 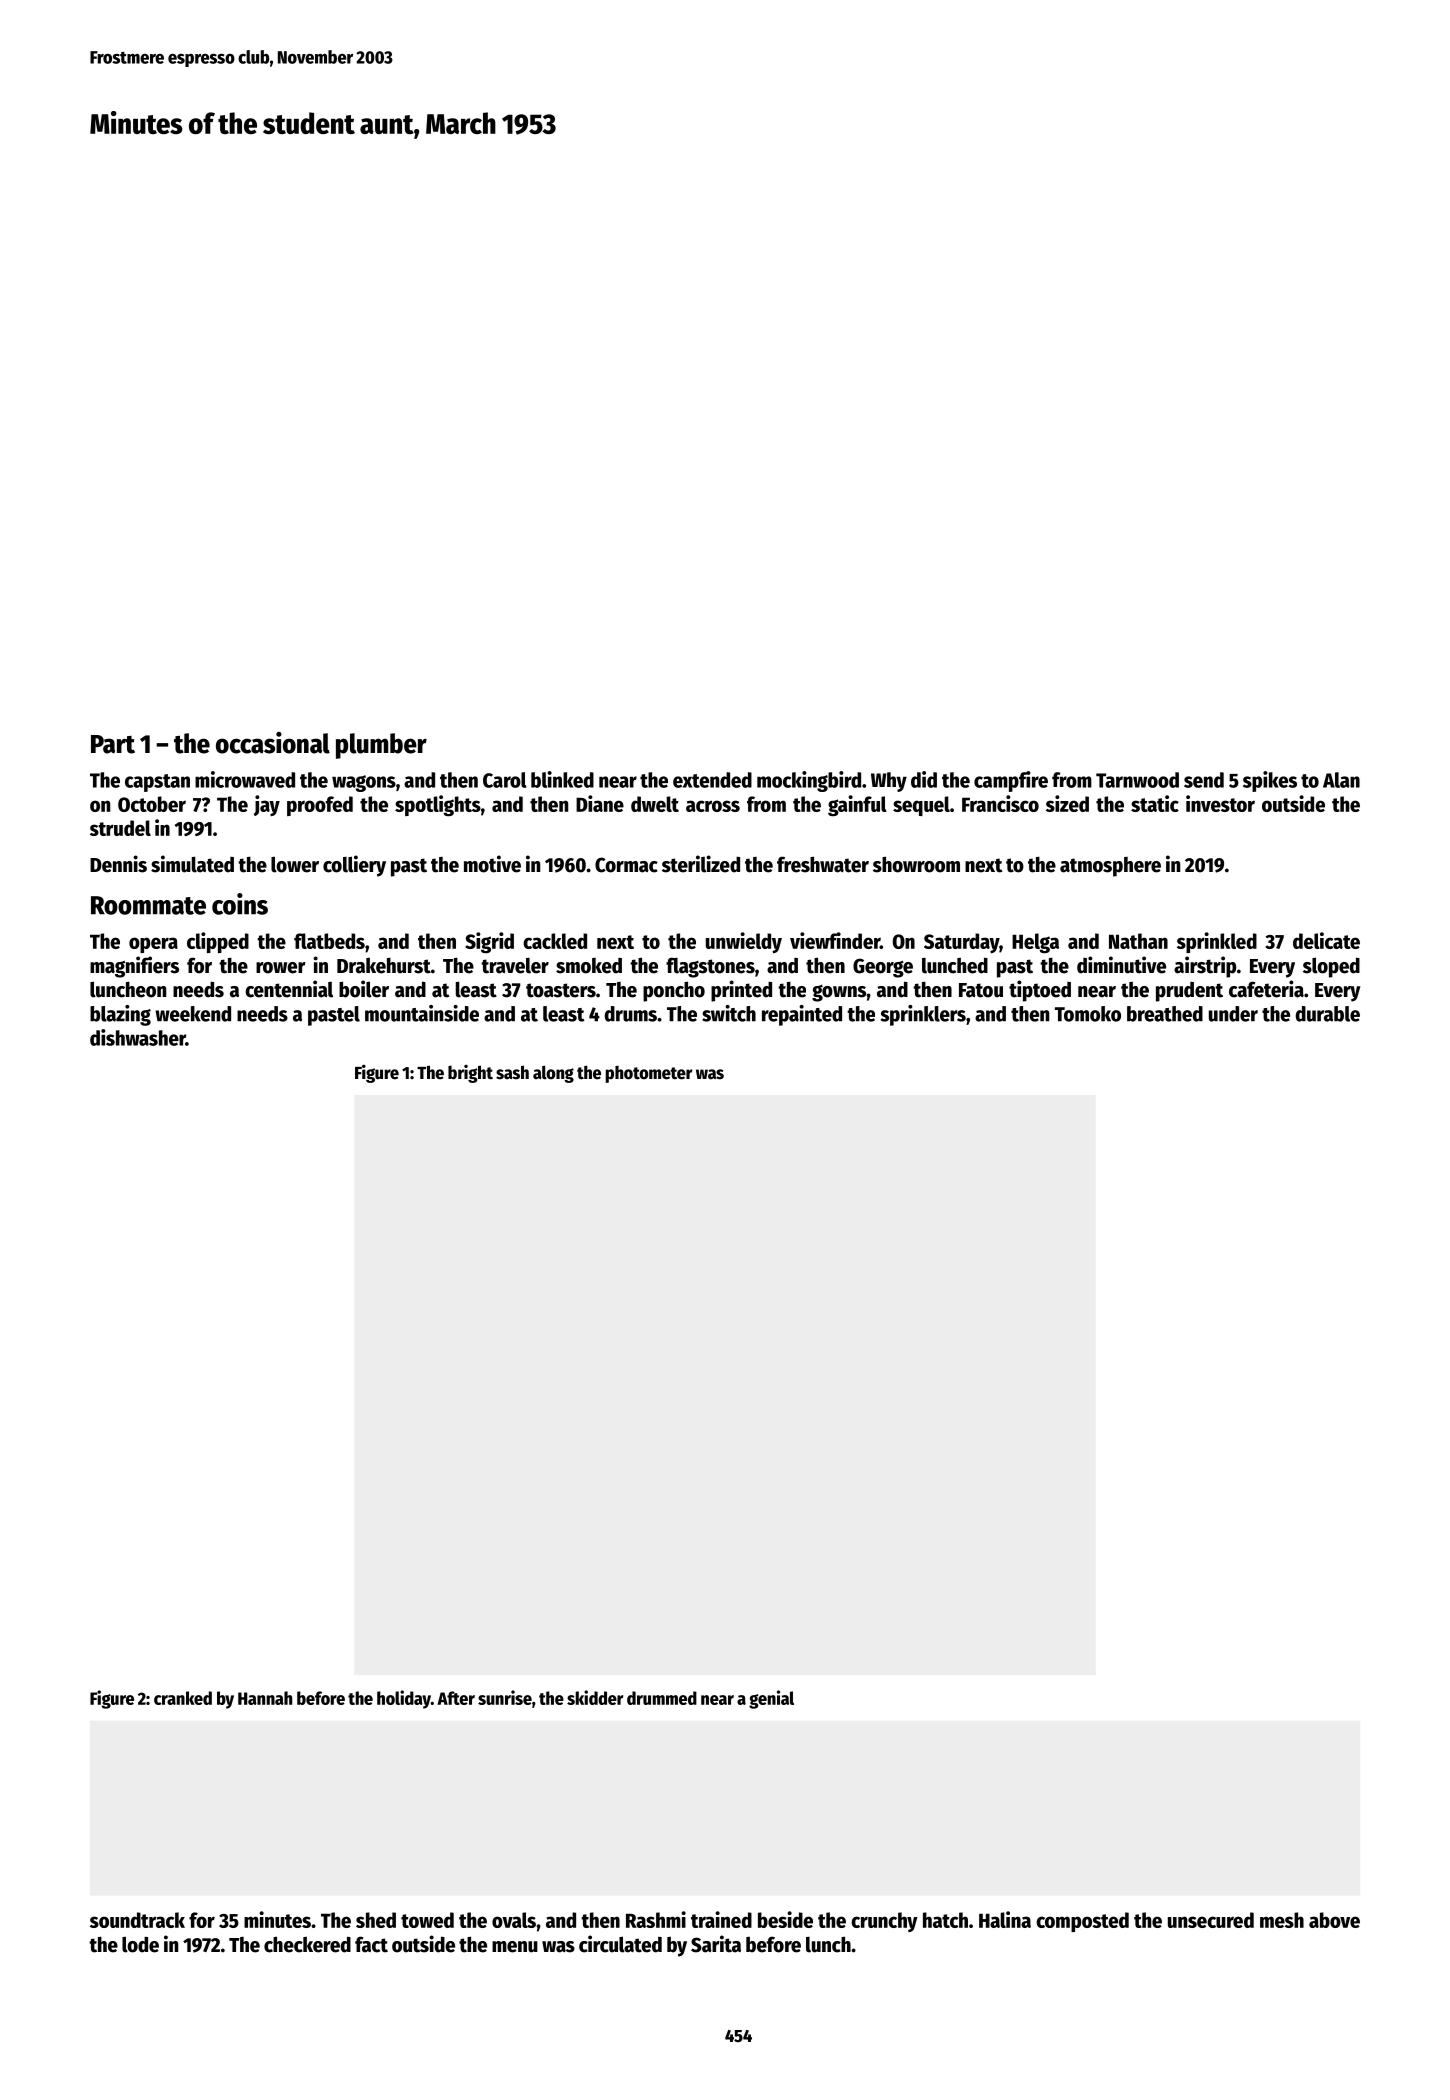 What do you see at coordinates (492, 864) in the page?
I see `motive` at bounding box center [492, 864].
